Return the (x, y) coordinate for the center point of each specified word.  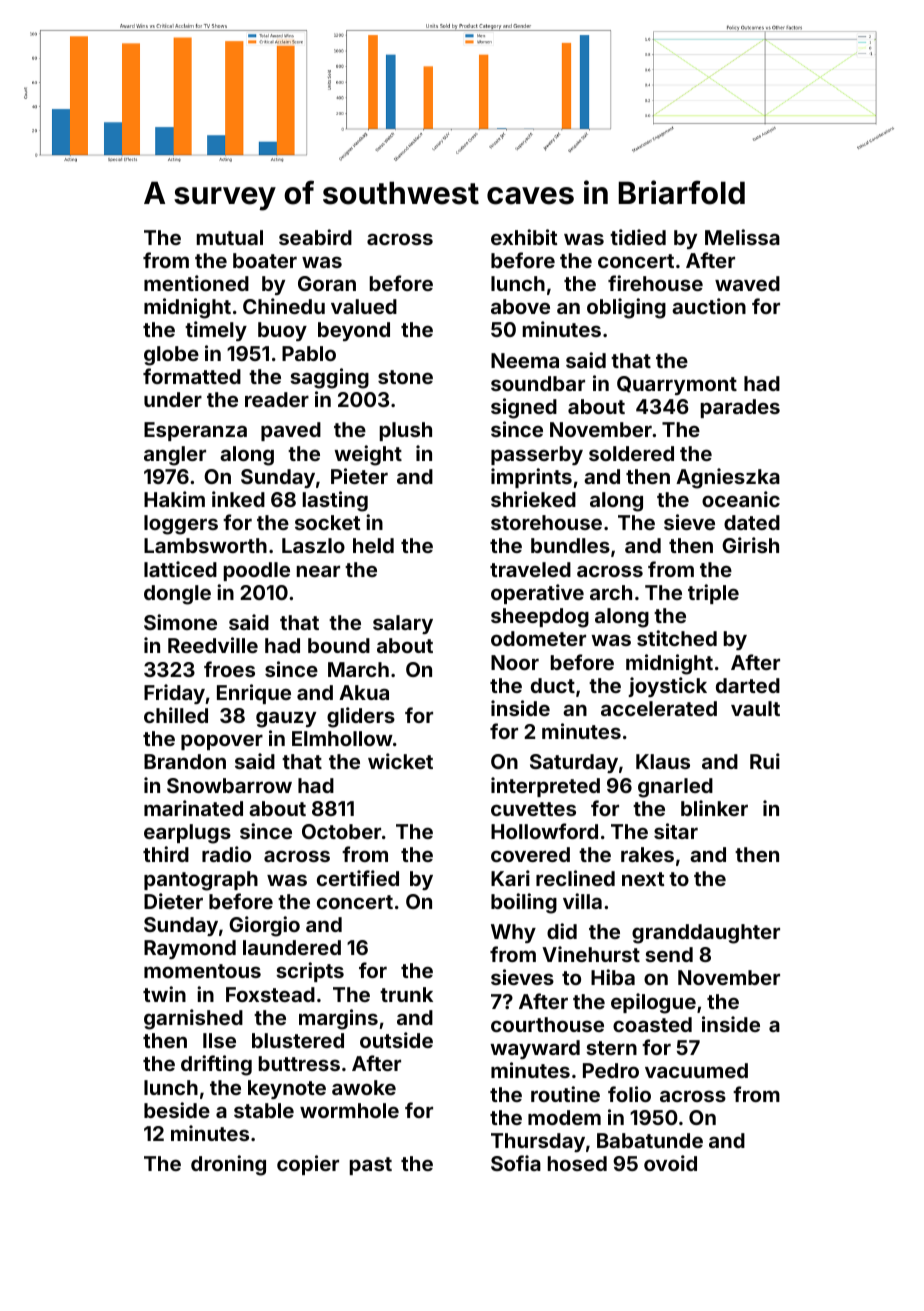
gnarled (675, 788)
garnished (193, 1019)
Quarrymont (677, 385)
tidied (638, 237)
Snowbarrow (229, 785)
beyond (354, 331)
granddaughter (706, 934)
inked (238, 499)
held (373, 545)
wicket (400, 761)
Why (513, 933)
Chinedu (284, 306)
